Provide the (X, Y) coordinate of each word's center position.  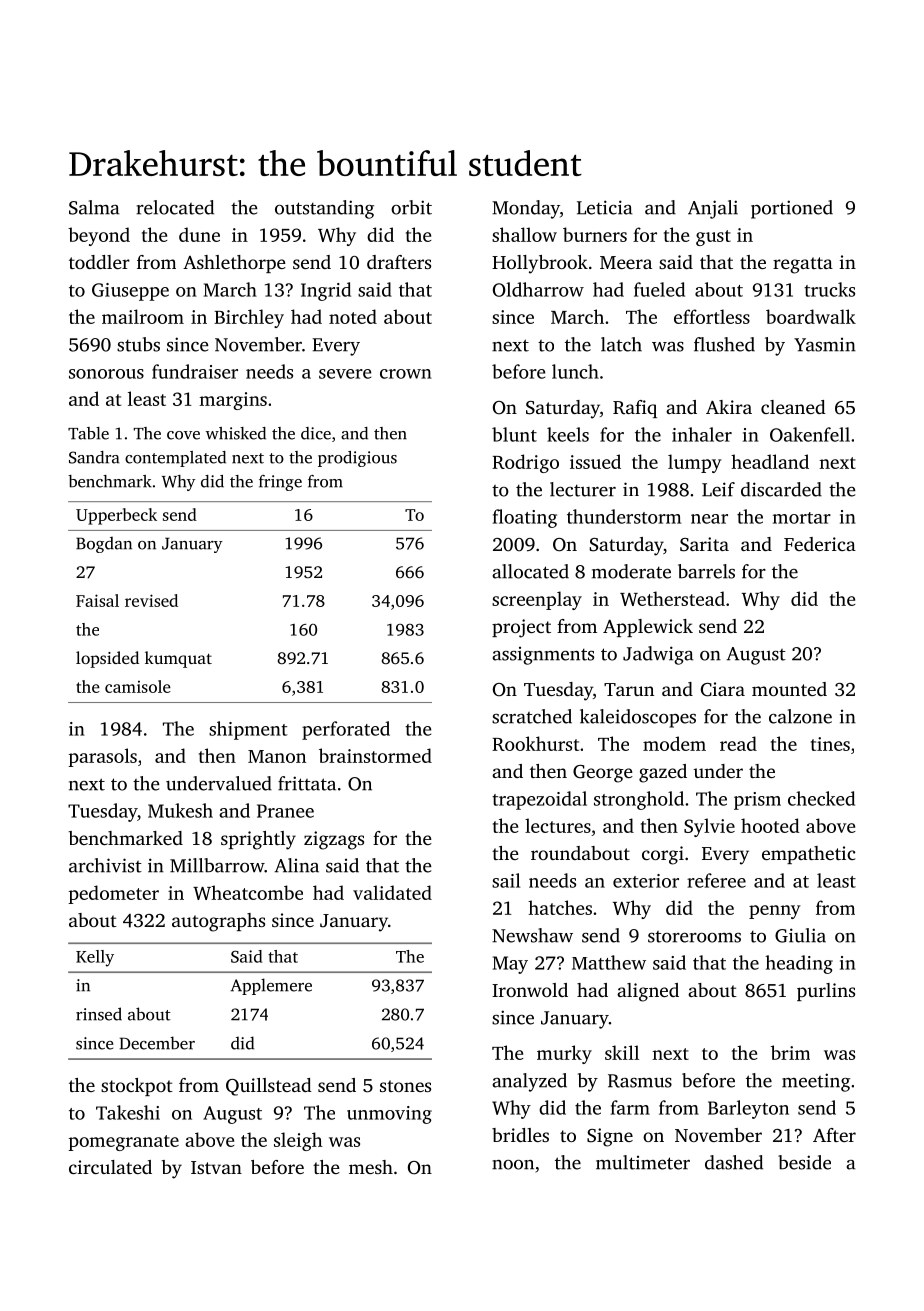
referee (716, 880)
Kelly (95, 958)
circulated (110, 1167)
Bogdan (104, 544)
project (521, 628)
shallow (524, 234)
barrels (706, 571)
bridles (520, 1135)
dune (199, 234)
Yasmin (825, 345)
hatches (560, 907)
